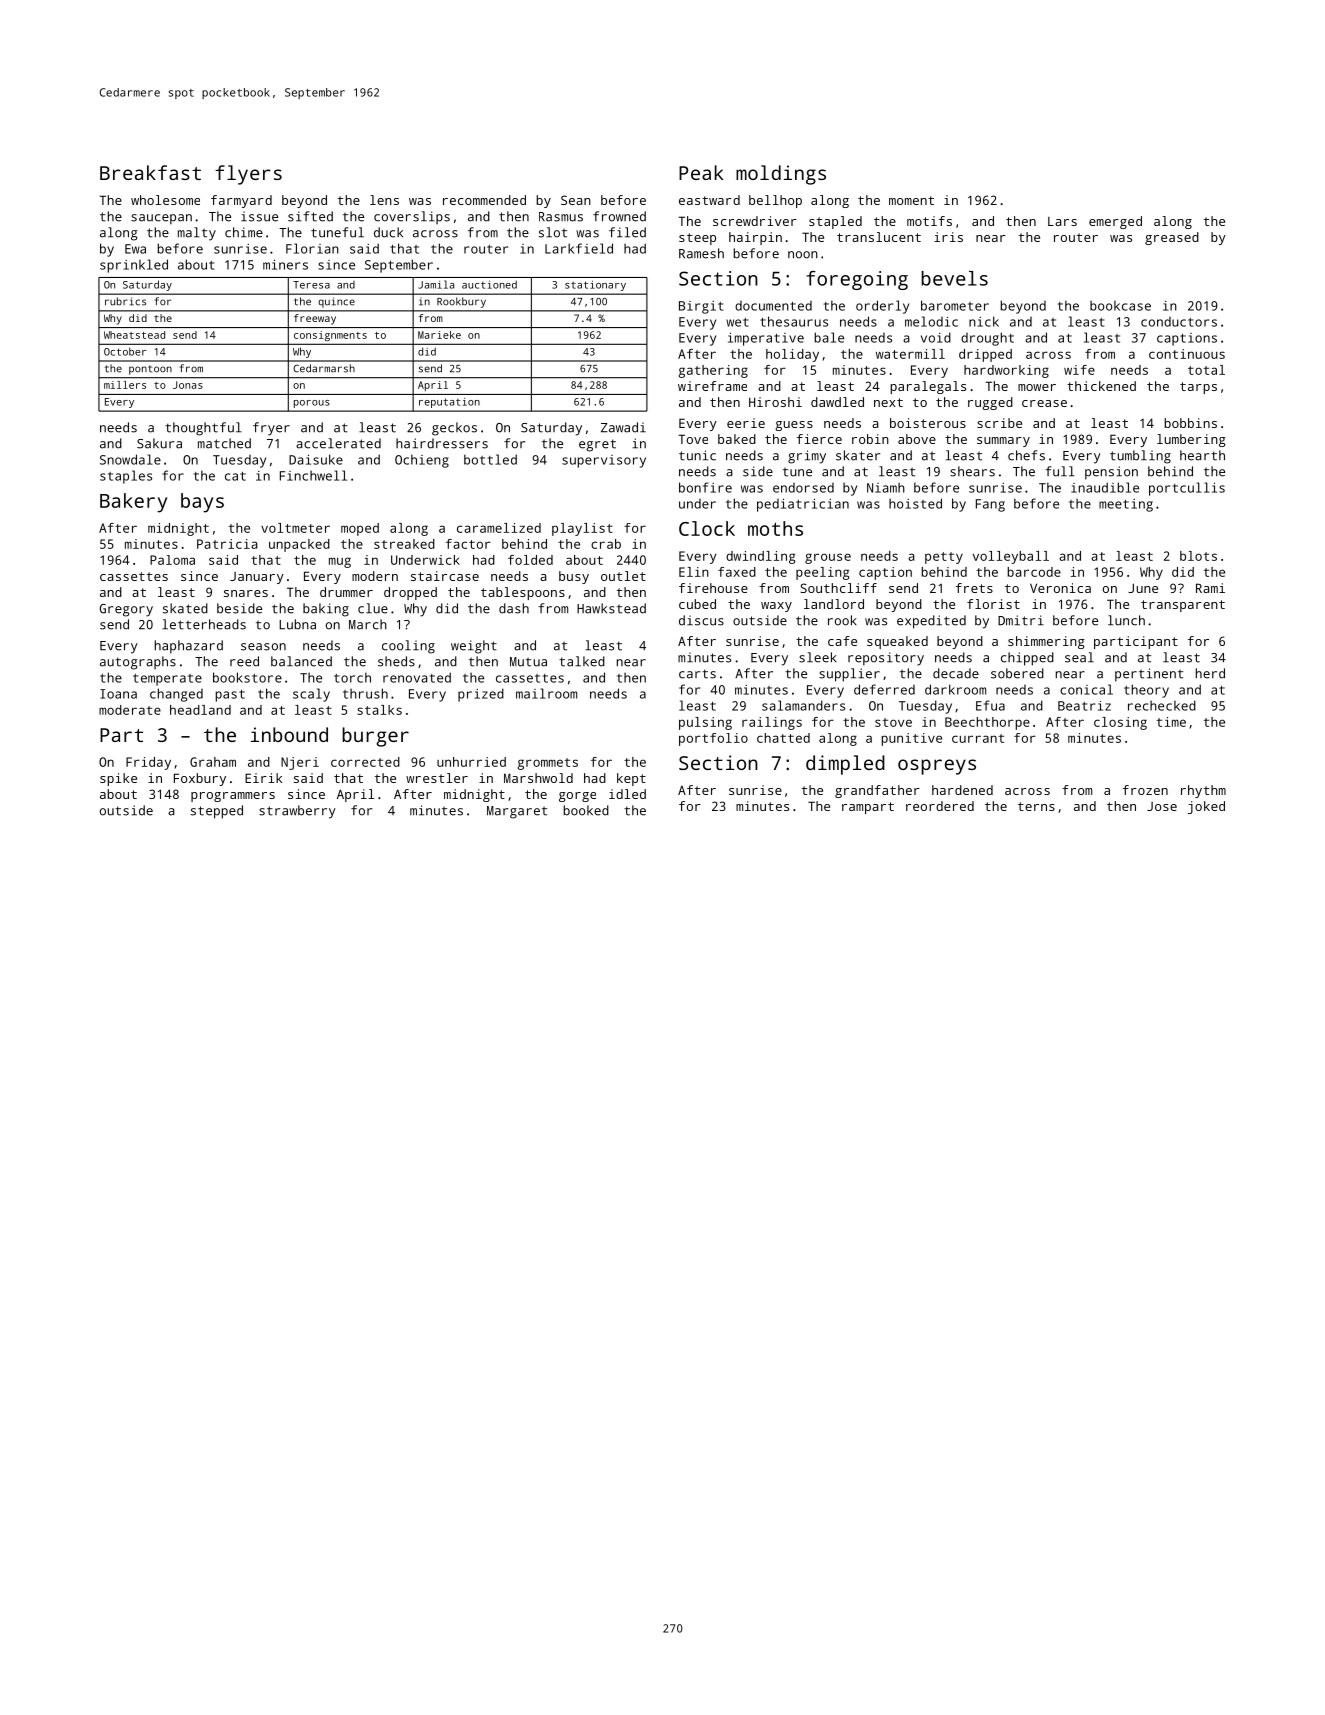 The height and width of the document is (1715, 1325). Describe the element at coordinates (263, 647) in the document. I see `season` at that location.
